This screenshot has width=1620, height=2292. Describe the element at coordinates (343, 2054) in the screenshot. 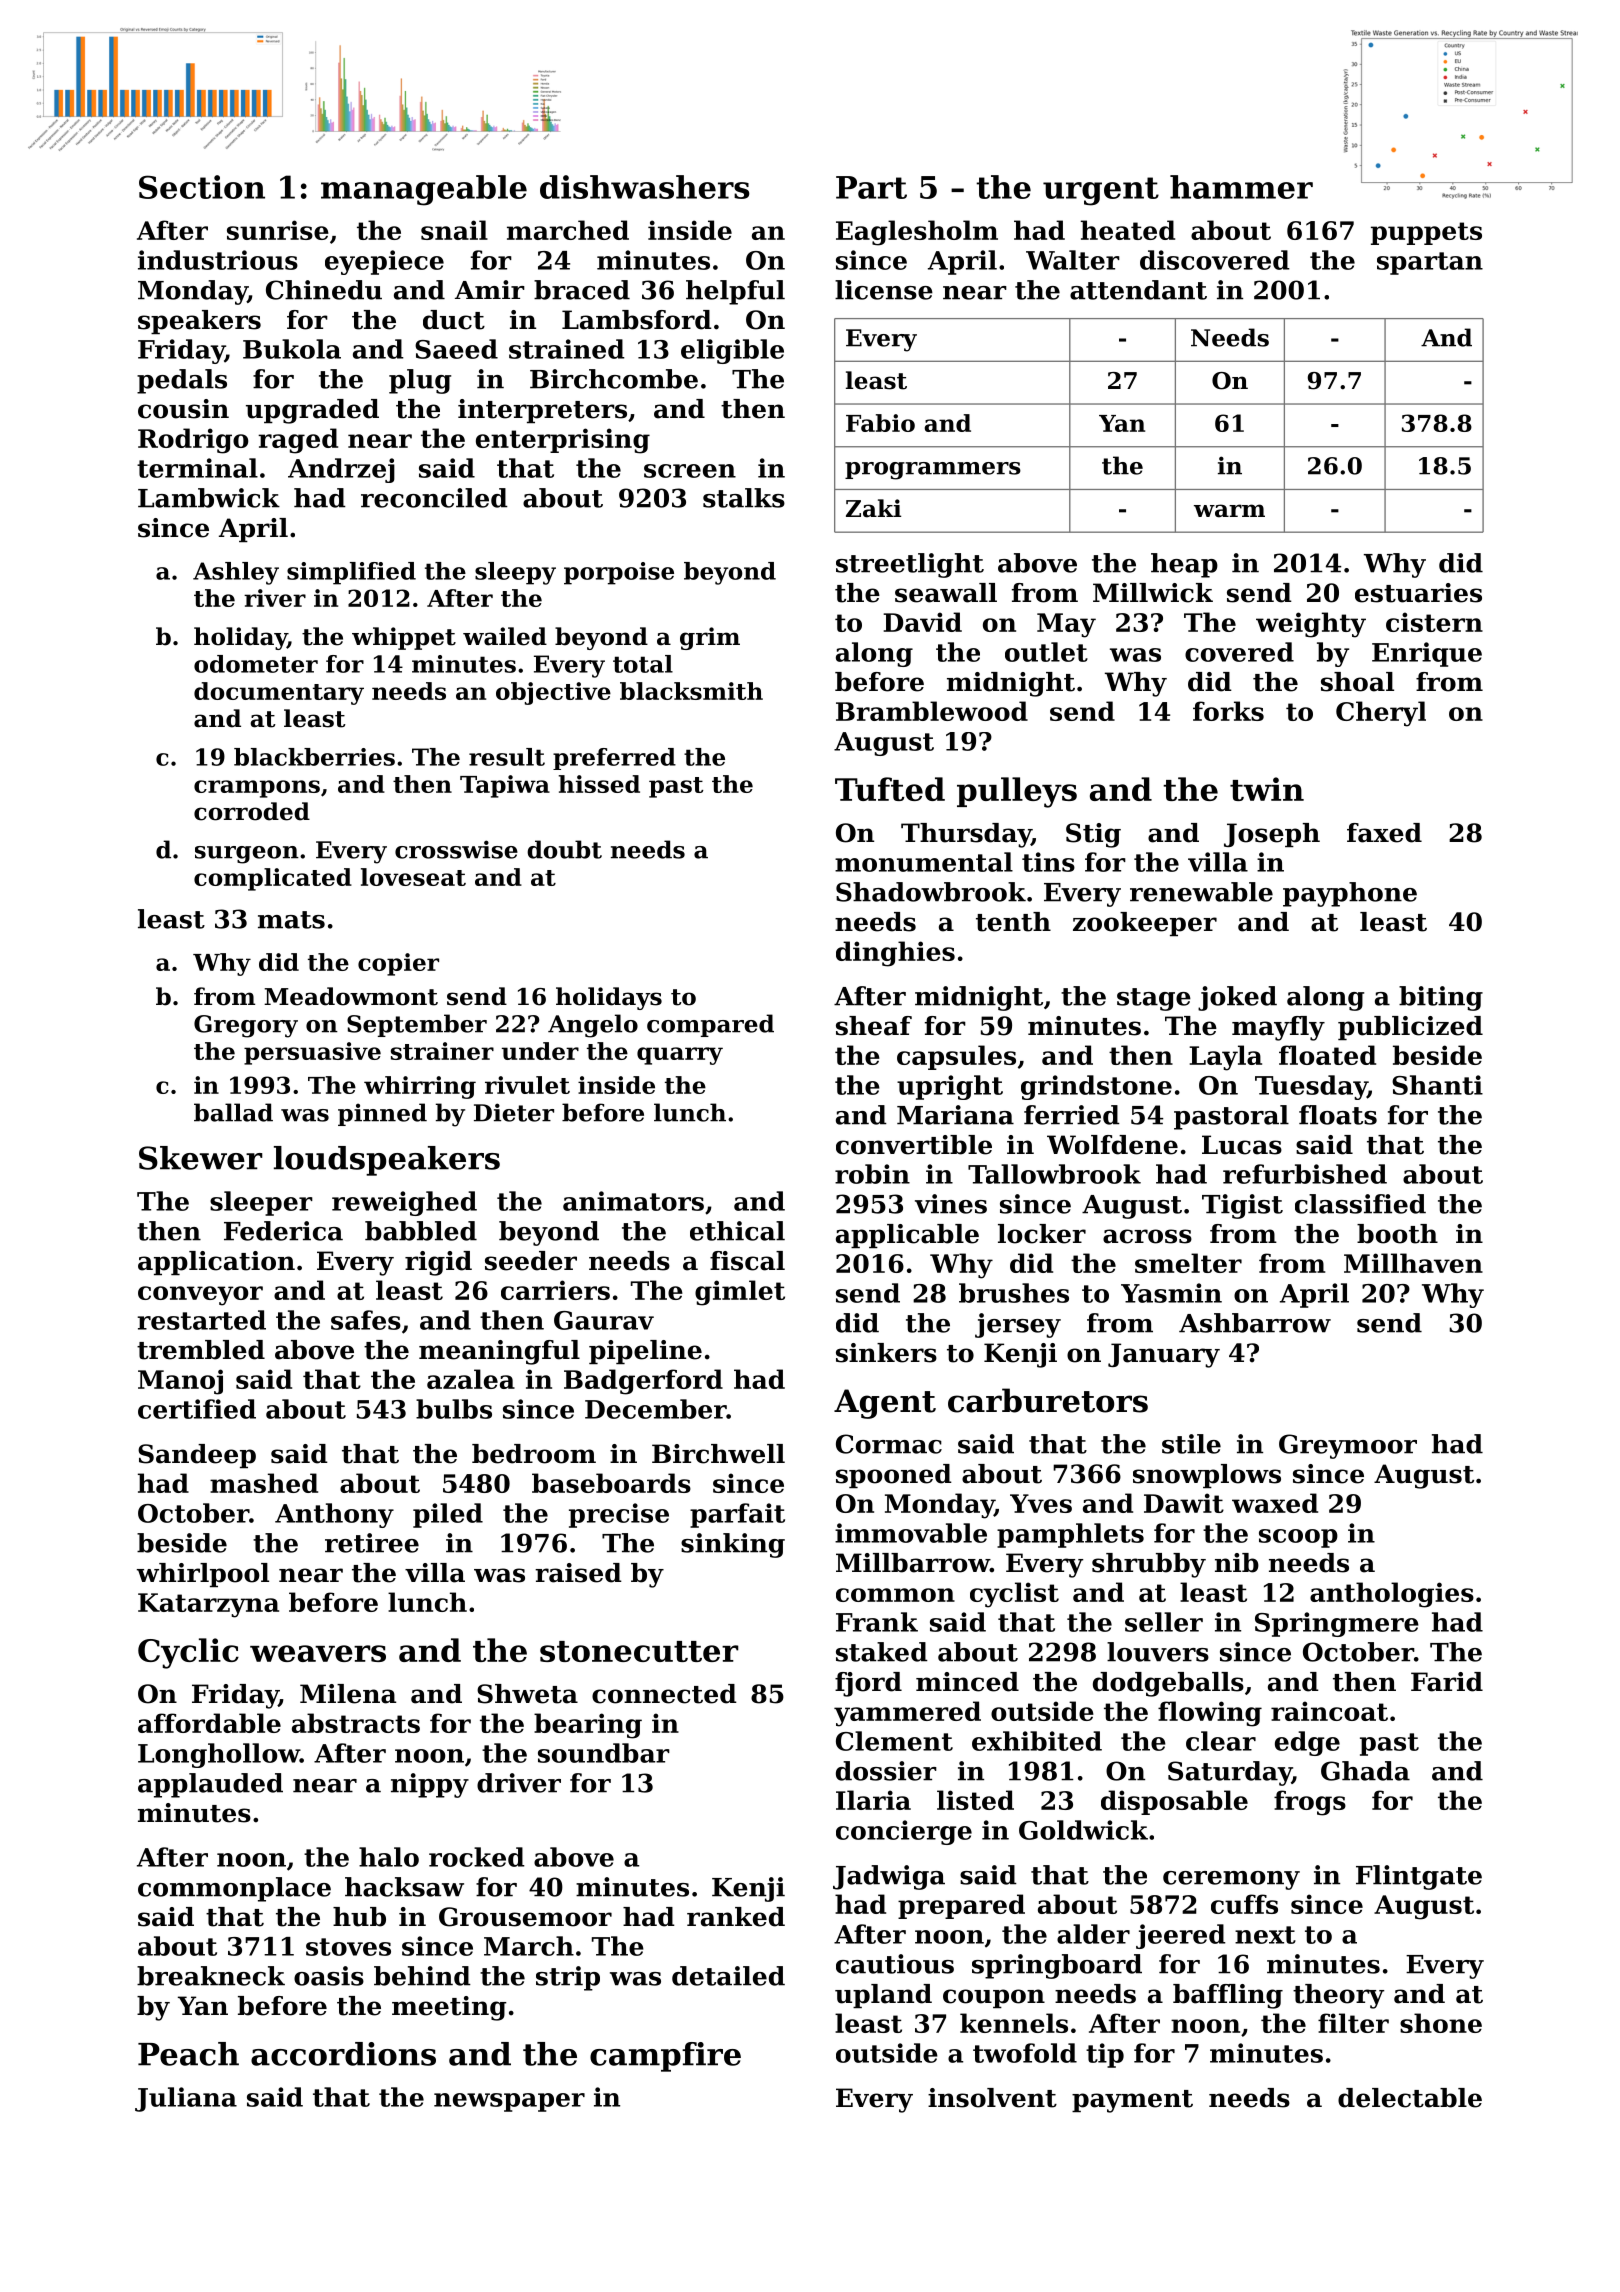

I see `accordions` at that location.
